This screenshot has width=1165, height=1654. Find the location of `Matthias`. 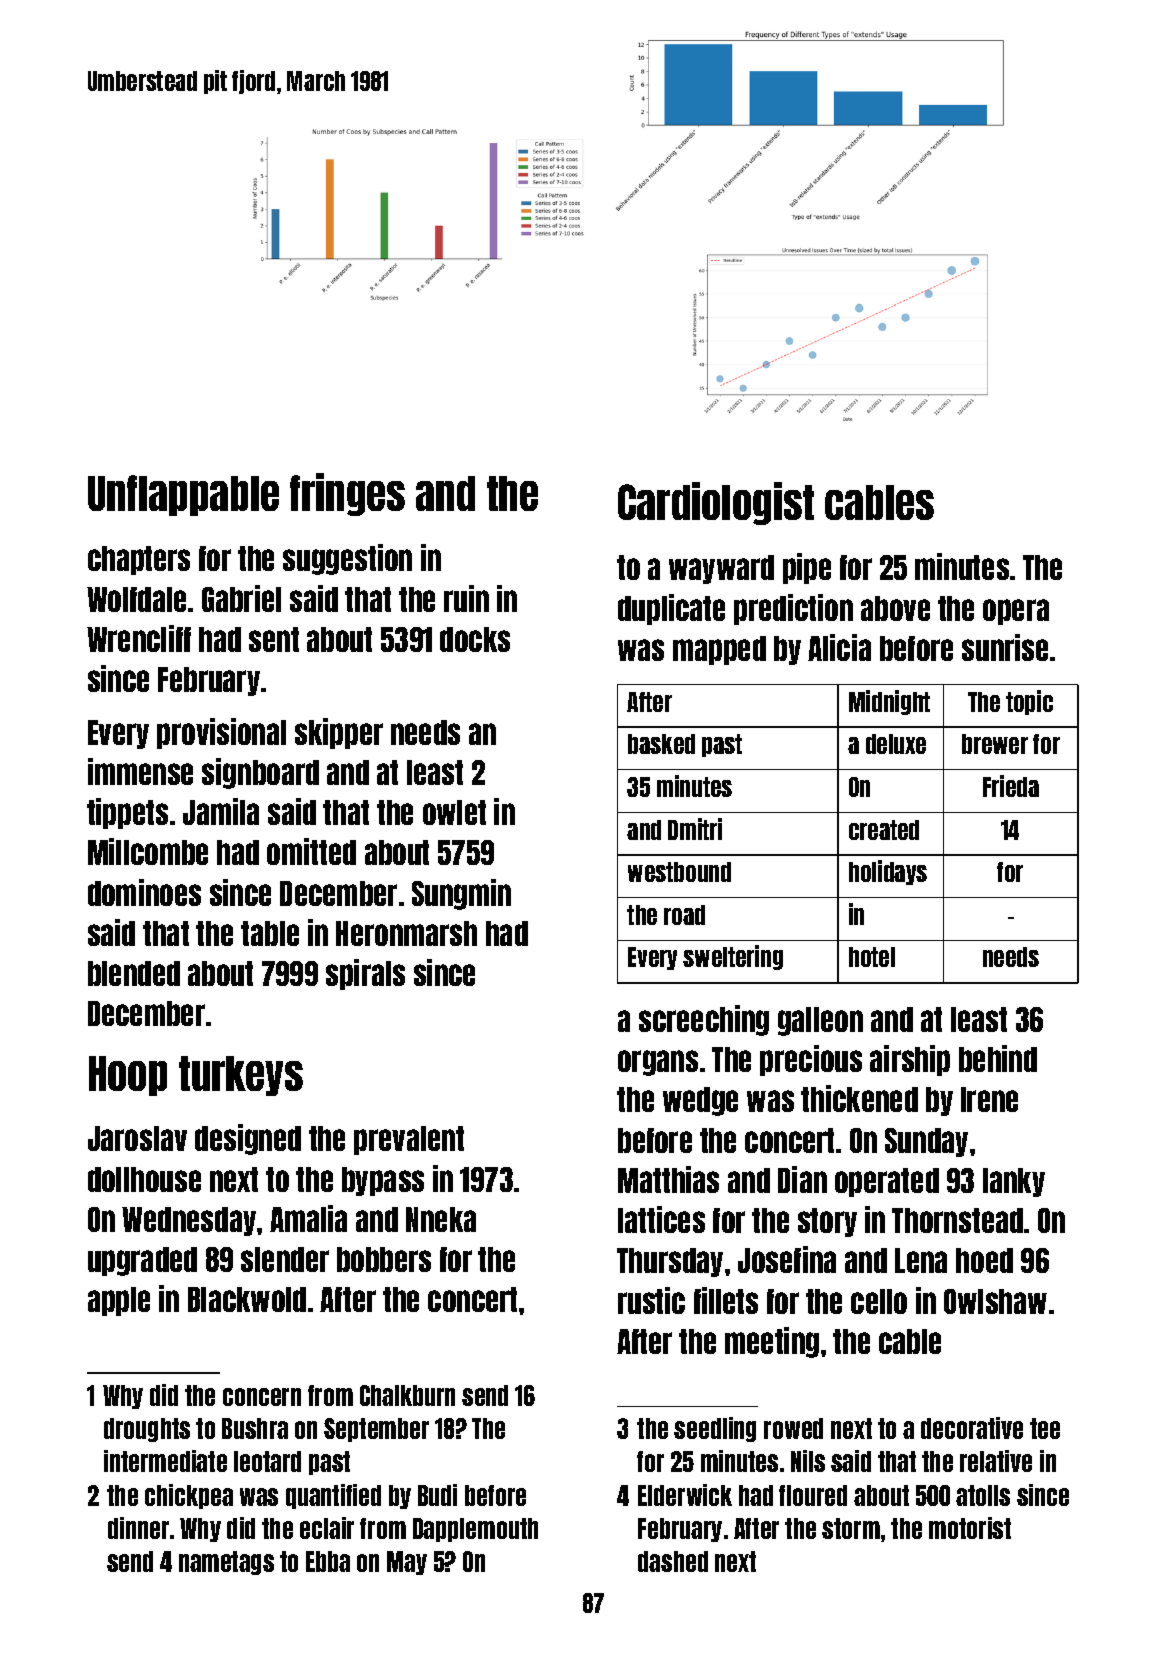

Matthias is located at coordinates (668, 1179).
